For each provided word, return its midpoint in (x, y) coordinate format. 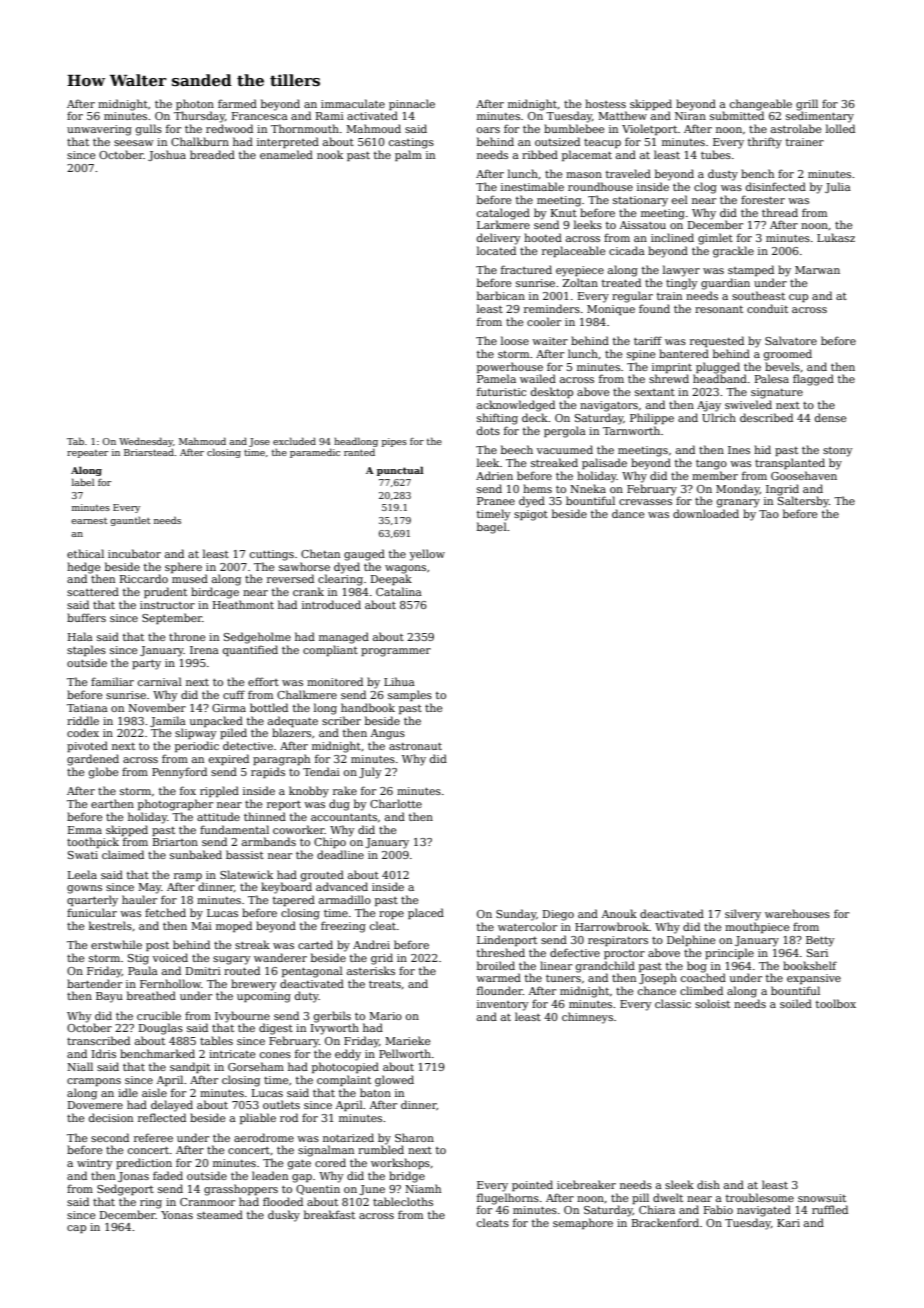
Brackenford (665, 1222)
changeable (761, 105)
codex (83, 732)
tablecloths (403, 1201)
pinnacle (412, 104)
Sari (817, 953)
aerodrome (264, 1137)
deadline (340, 854)
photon (195, 104)
